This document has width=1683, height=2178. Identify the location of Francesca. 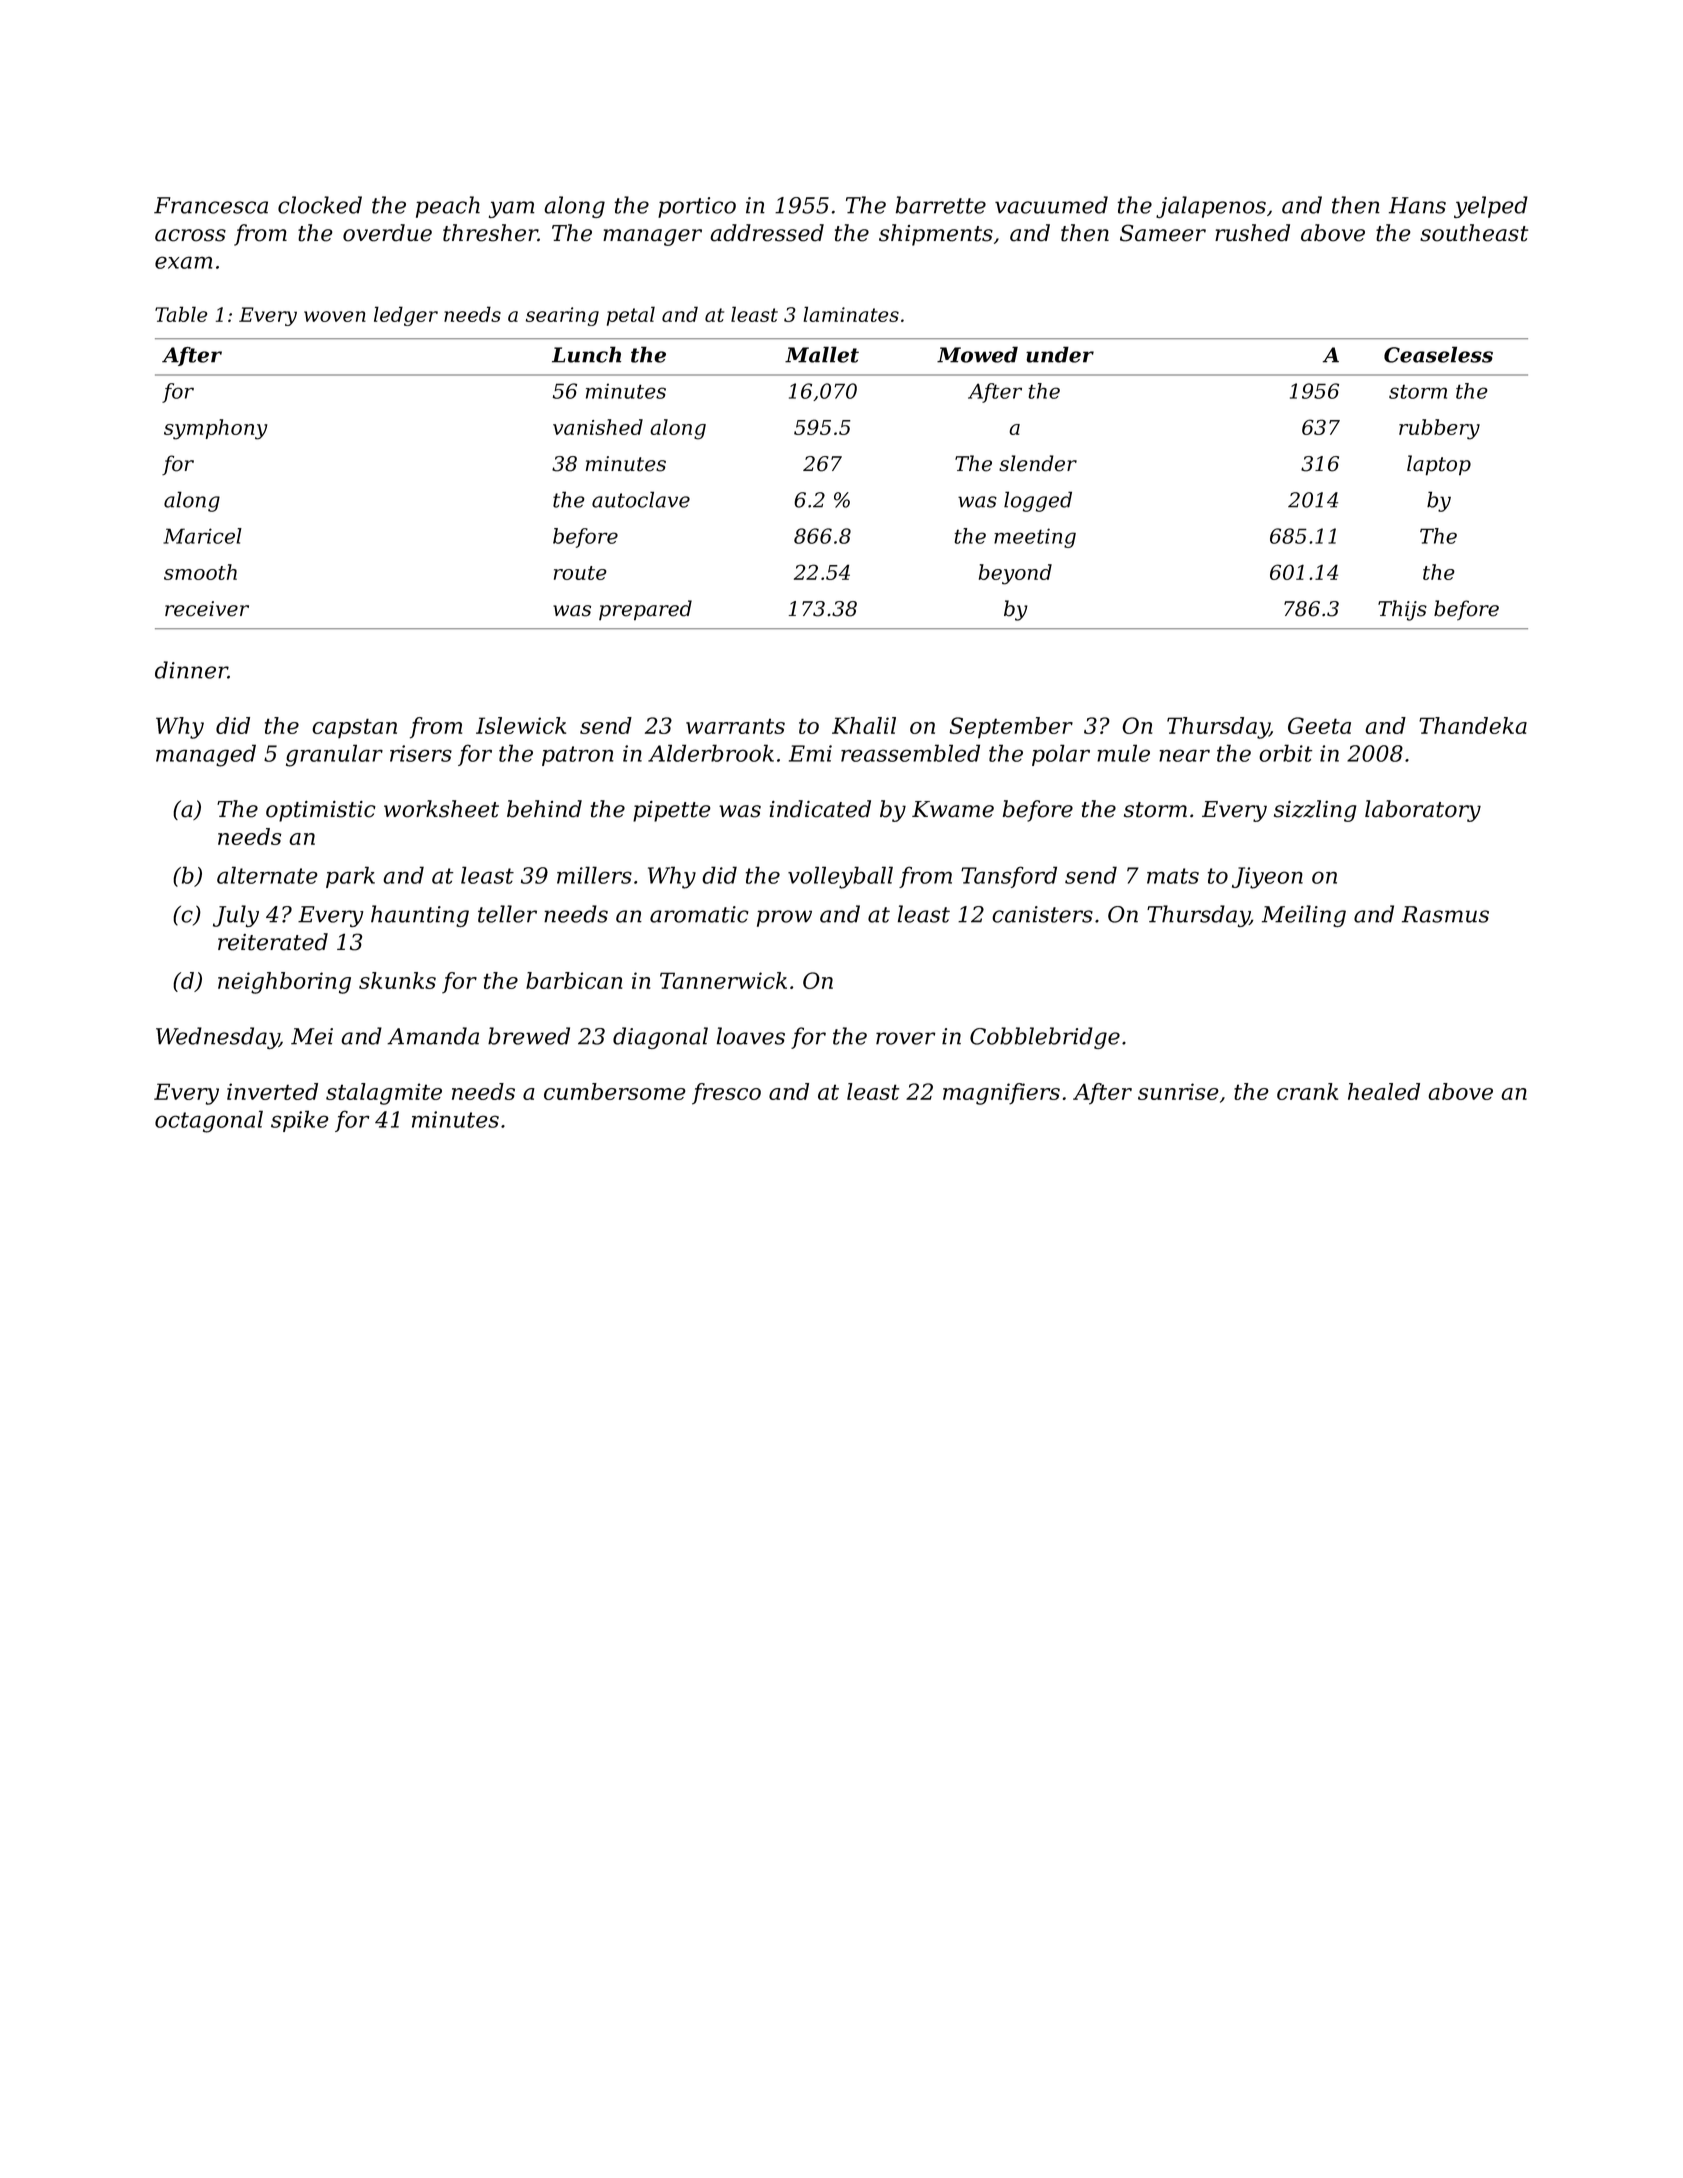
(211, 205).
